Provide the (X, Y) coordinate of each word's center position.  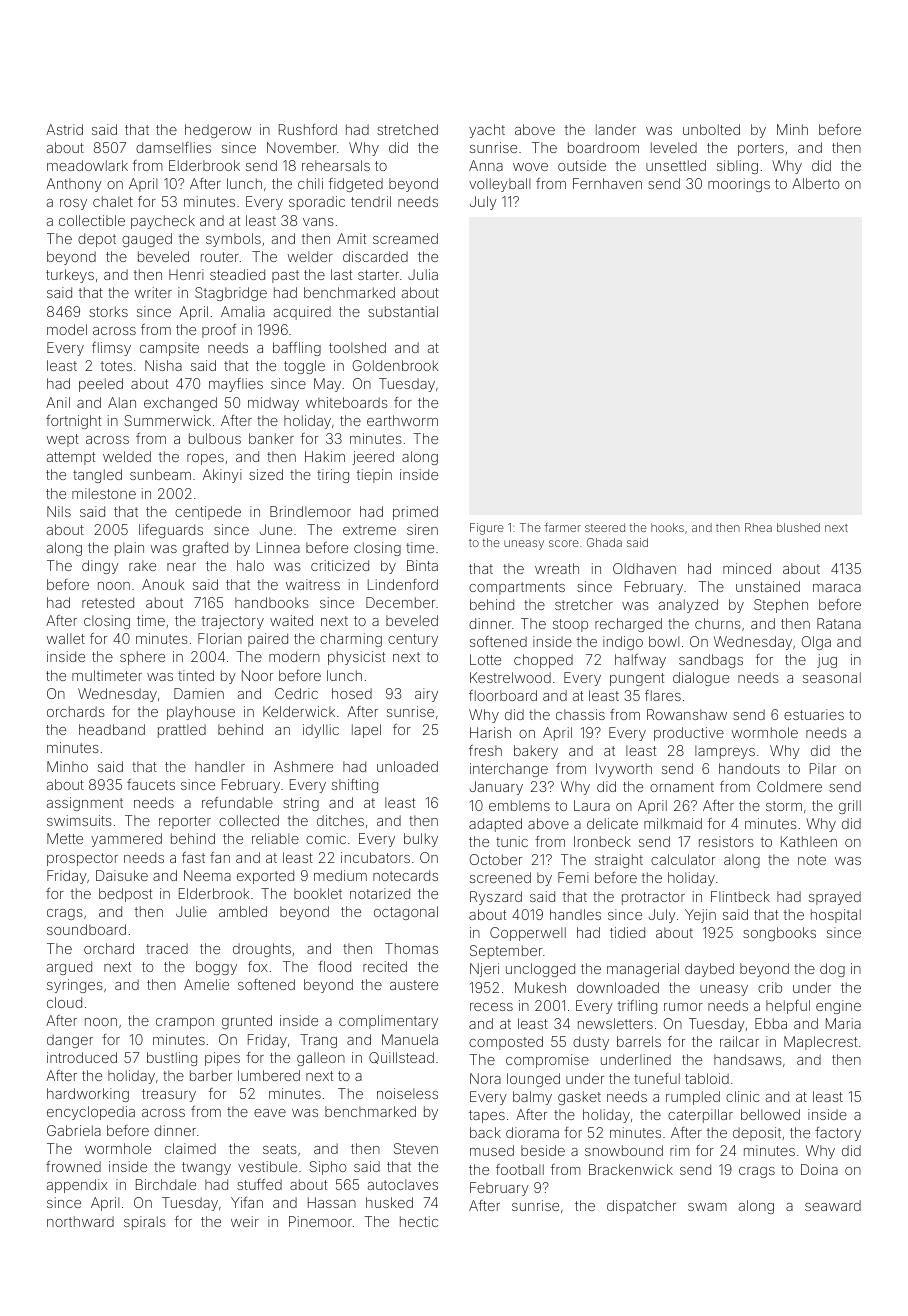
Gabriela (74, 1130)
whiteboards (347, 402)
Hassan (332, 1202)
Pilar (823, 768)
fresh (485, 750)
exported (265, 877)
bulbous (215, 438)
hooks (667, 527)
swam (707, 1207)
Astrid (64, 129)
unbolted (711, 129)
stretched (407, 129)
